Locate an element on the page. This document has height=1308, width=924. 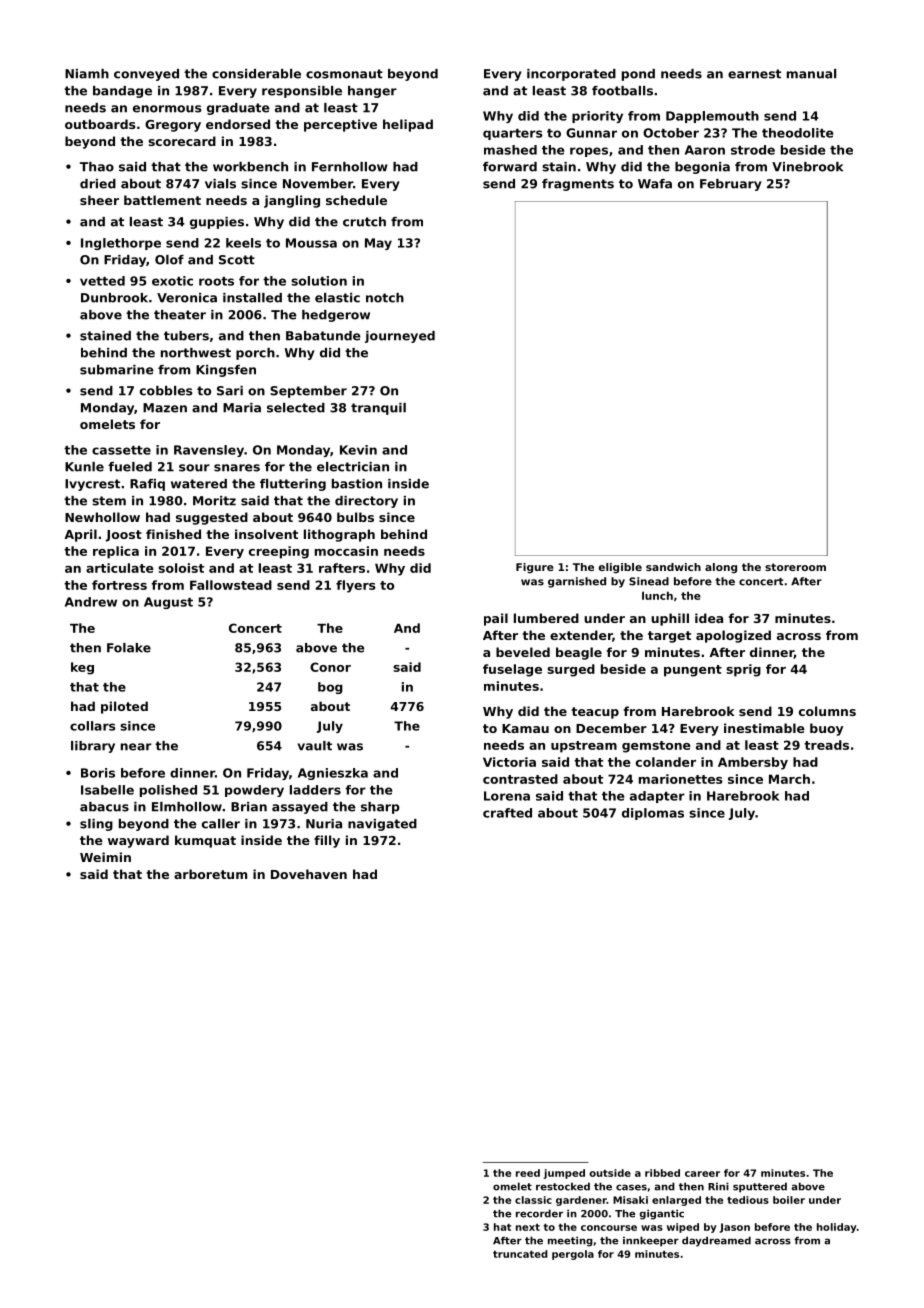
diplomas is located at coordinates (653, 814).
